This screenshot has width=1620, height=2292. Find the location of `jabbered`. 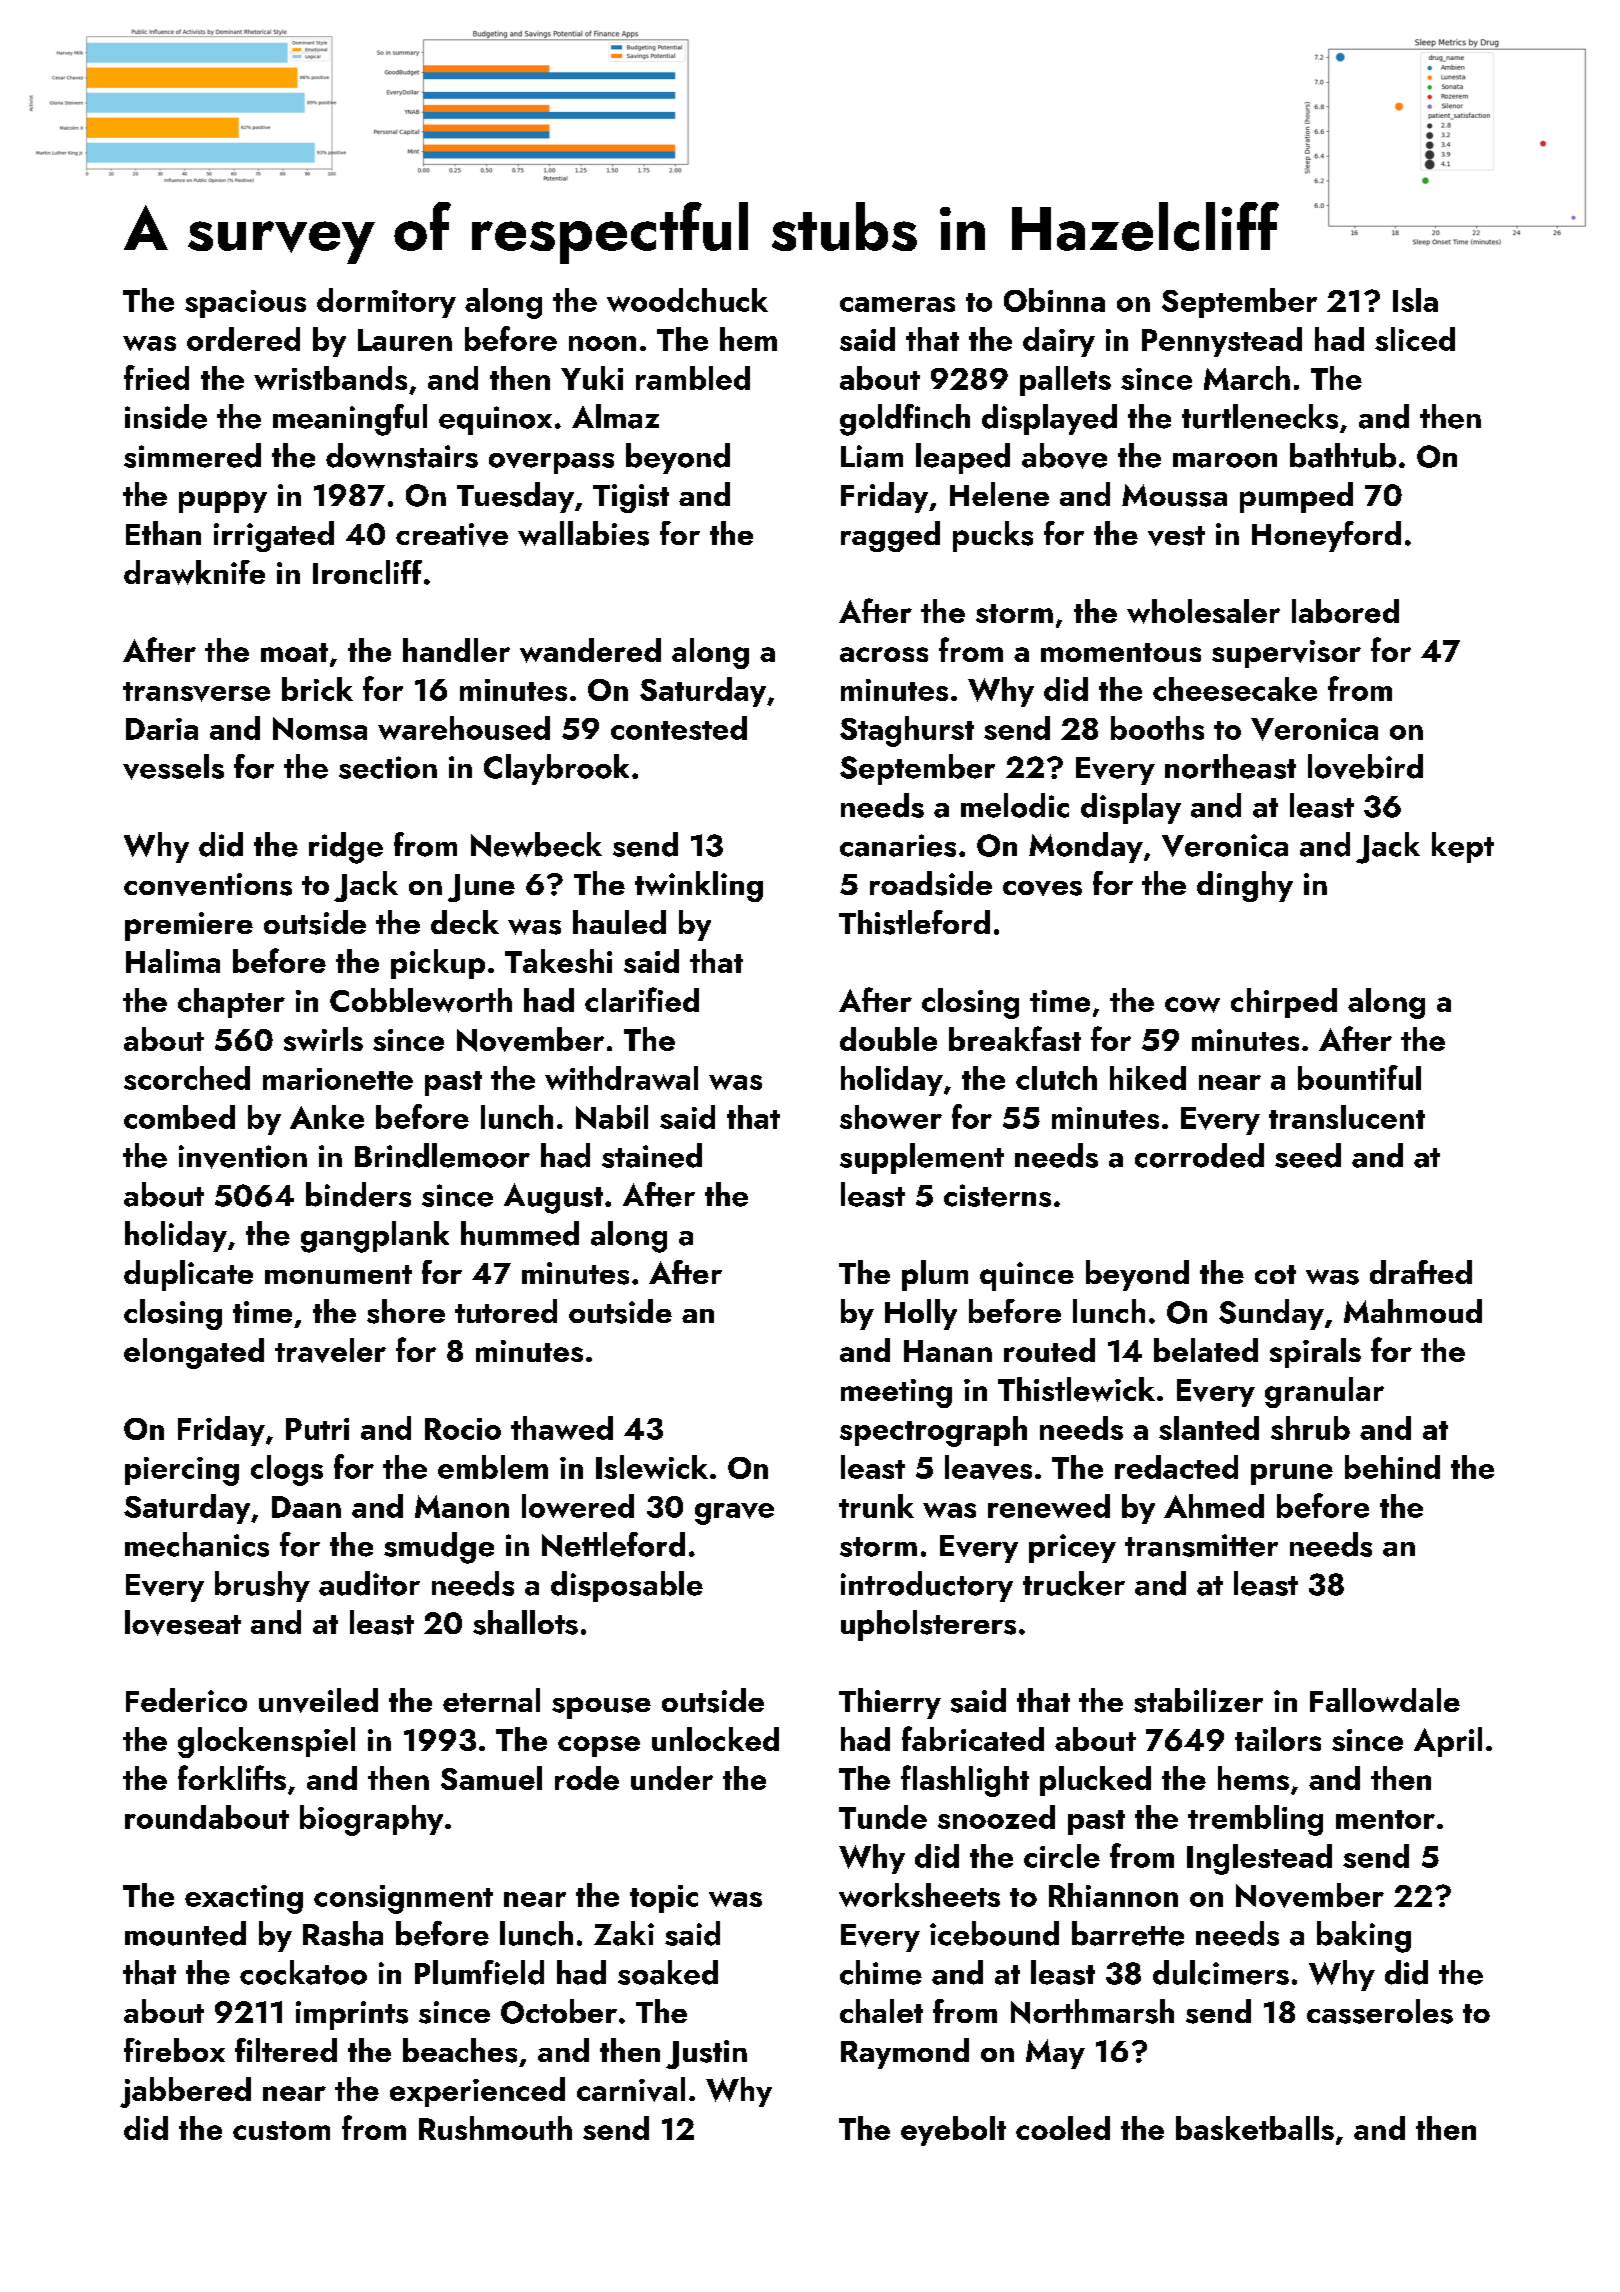

jabbered is located at coordinates (185, 2092).
